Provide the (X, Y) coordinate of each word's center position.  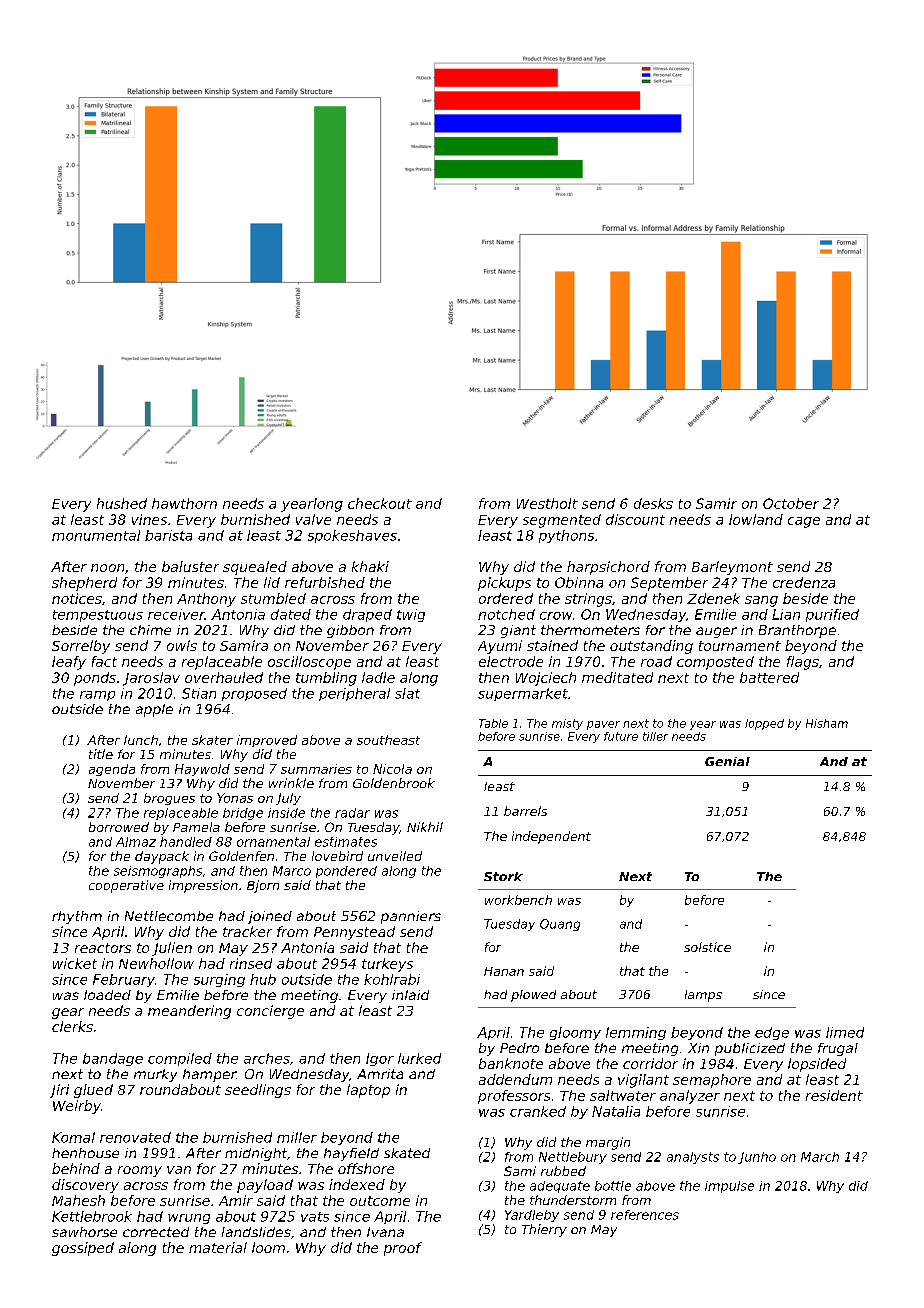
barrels (525, 811)
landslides (256, 1232)
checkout (380, 503)
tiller (655, 736)
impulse (729, 1187)
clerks (72, 1026)
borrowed (119, 827)
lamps (703, 996)
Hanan (504, 971)
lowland (756, 519)
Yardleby (532, 1216)
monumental (96, 535)
